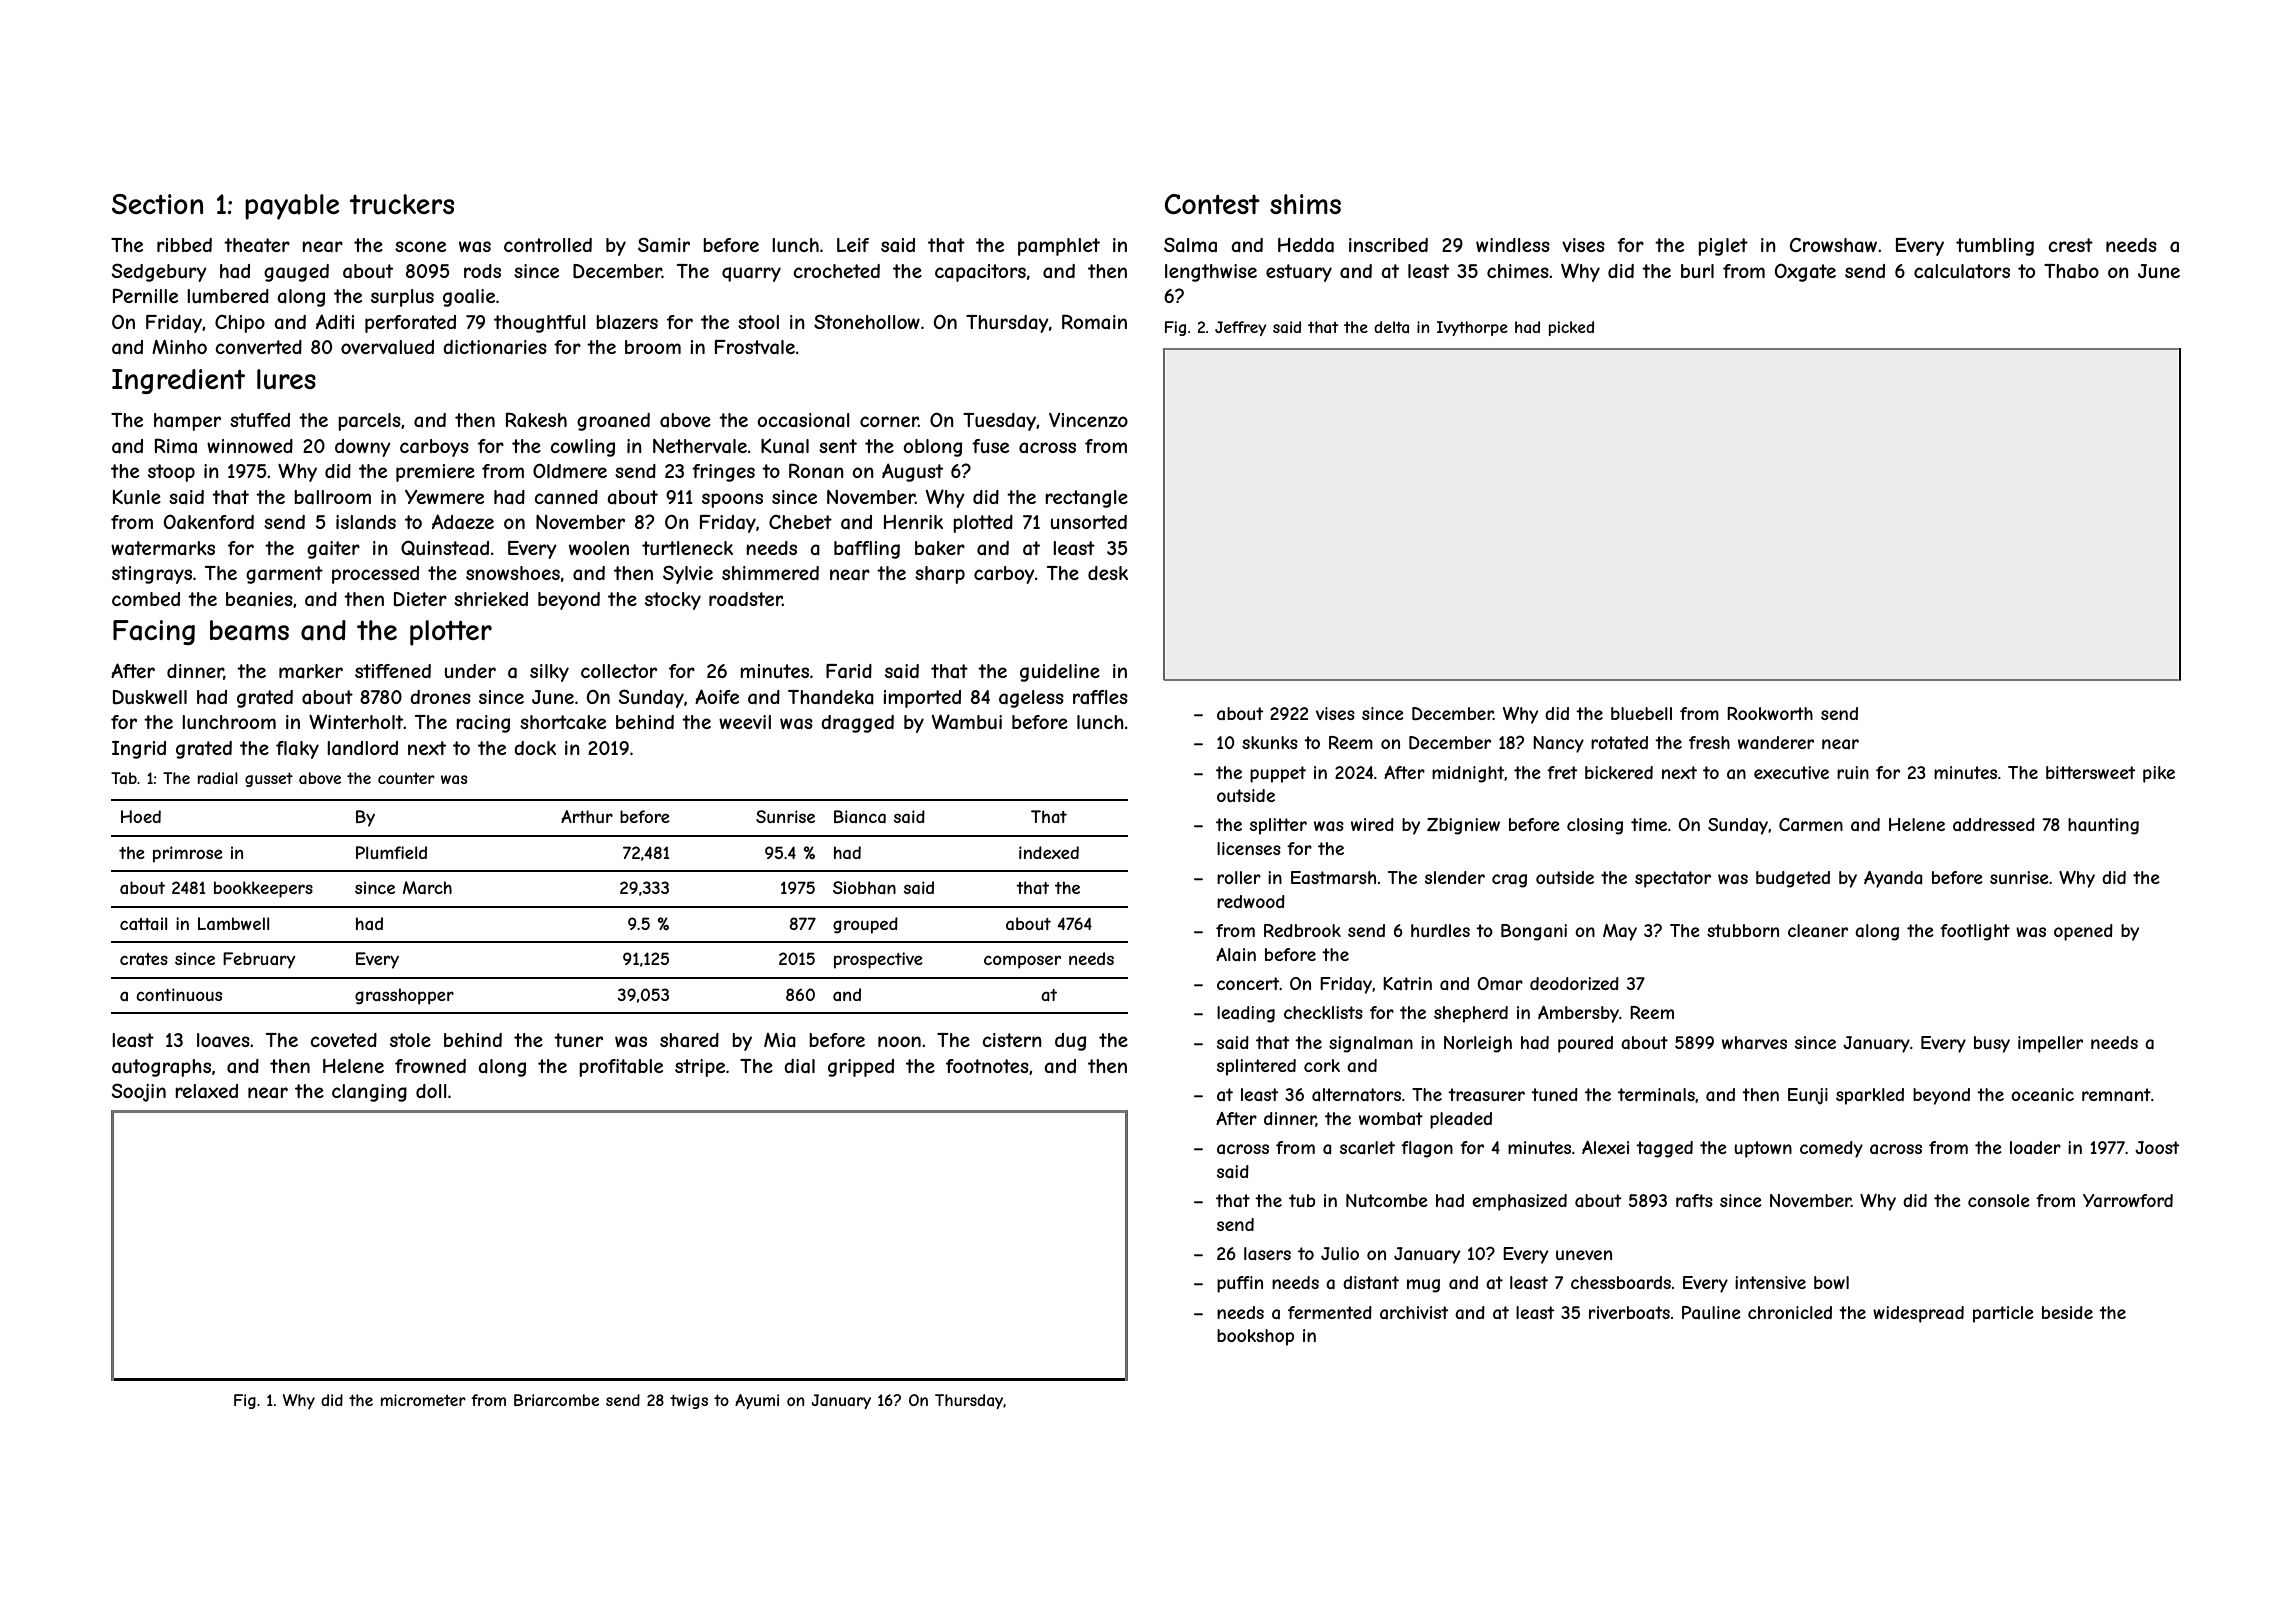 This document has height=1620, width=2292. What do you see at coordinates (1089, 522) in the document?
I see `unsorted` at bounding box center [1089, 522].
